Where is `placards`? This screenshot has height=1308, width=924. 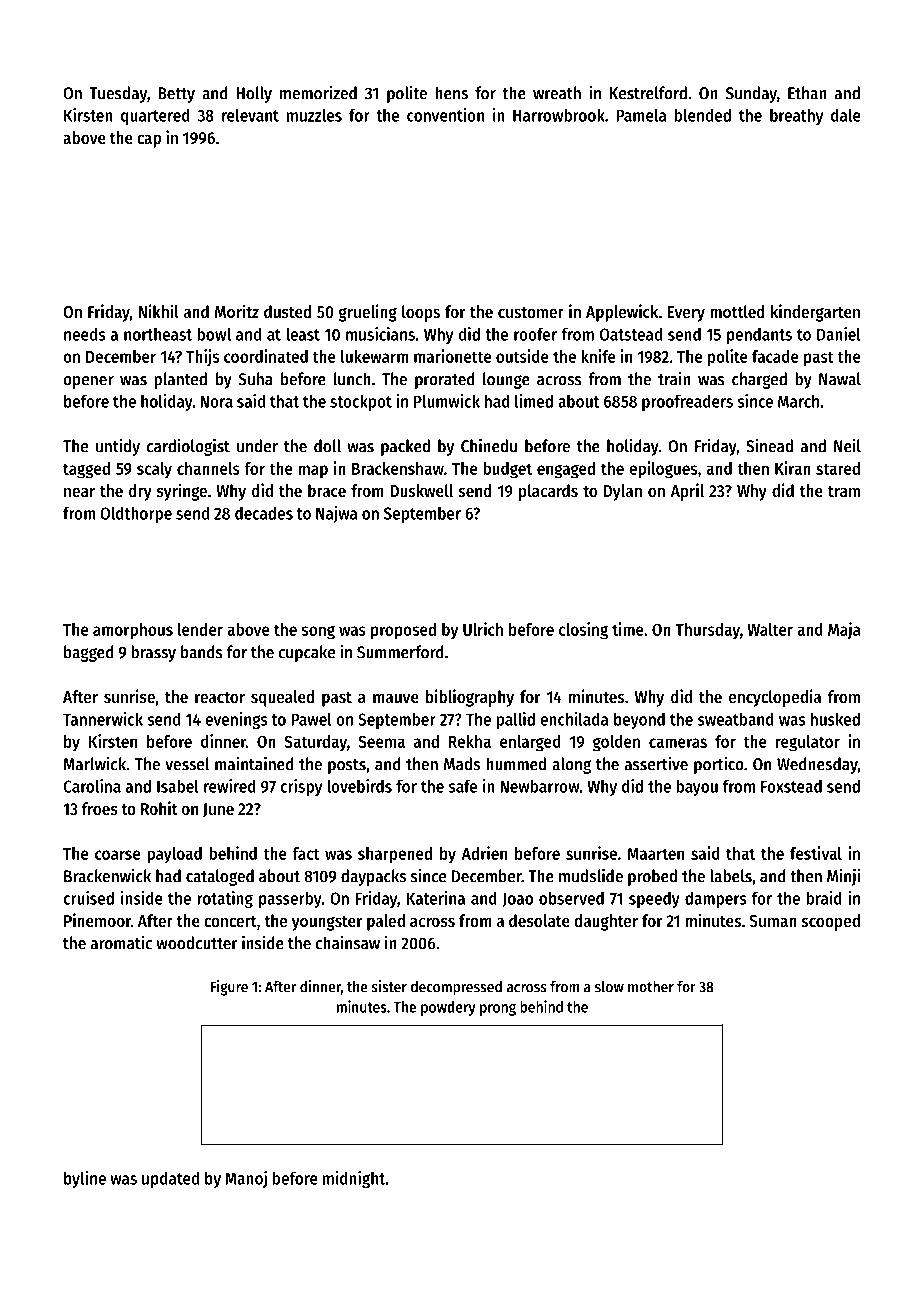
placards is located at coordinates (548, 492).
